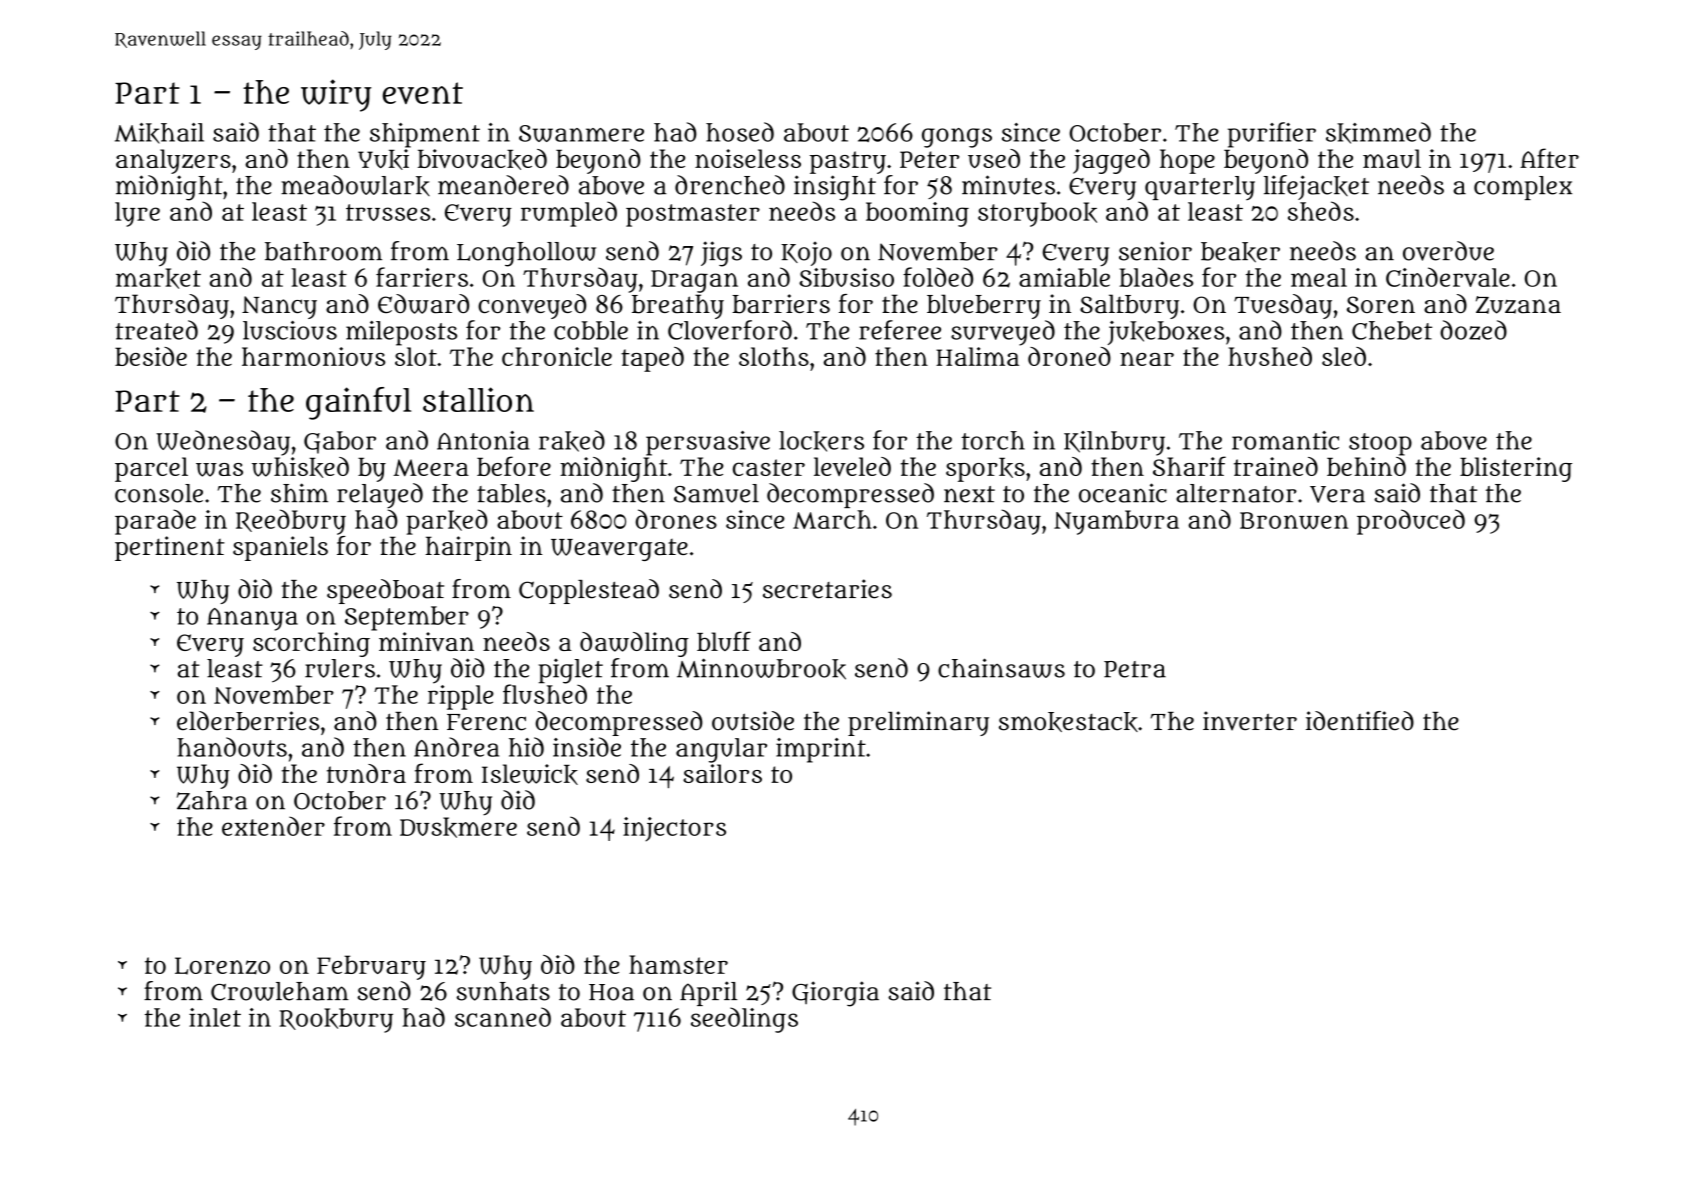 This screenshot has height=1198, width=1695. I want to click on Mikhail, so click(159, 133).
